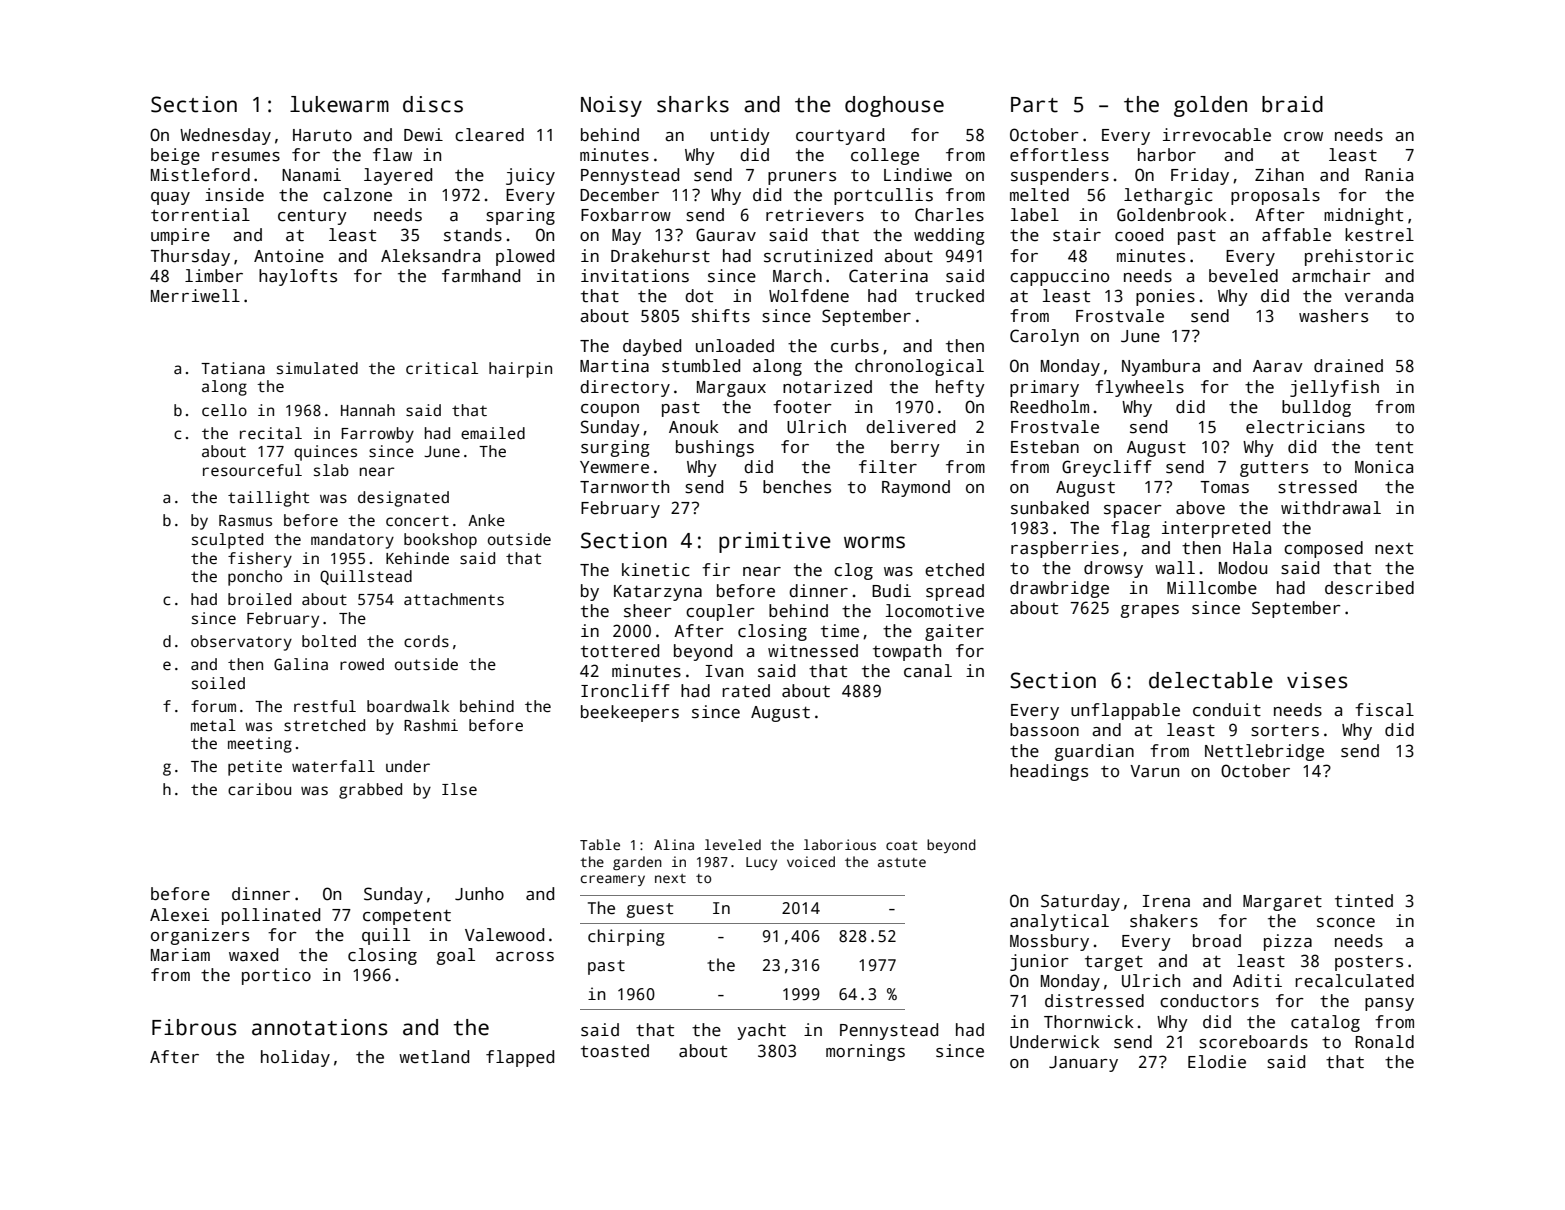  What do you see at coordinates (724, 671) in the document?
I see `Ivan` at bounding box center [724, 671].
